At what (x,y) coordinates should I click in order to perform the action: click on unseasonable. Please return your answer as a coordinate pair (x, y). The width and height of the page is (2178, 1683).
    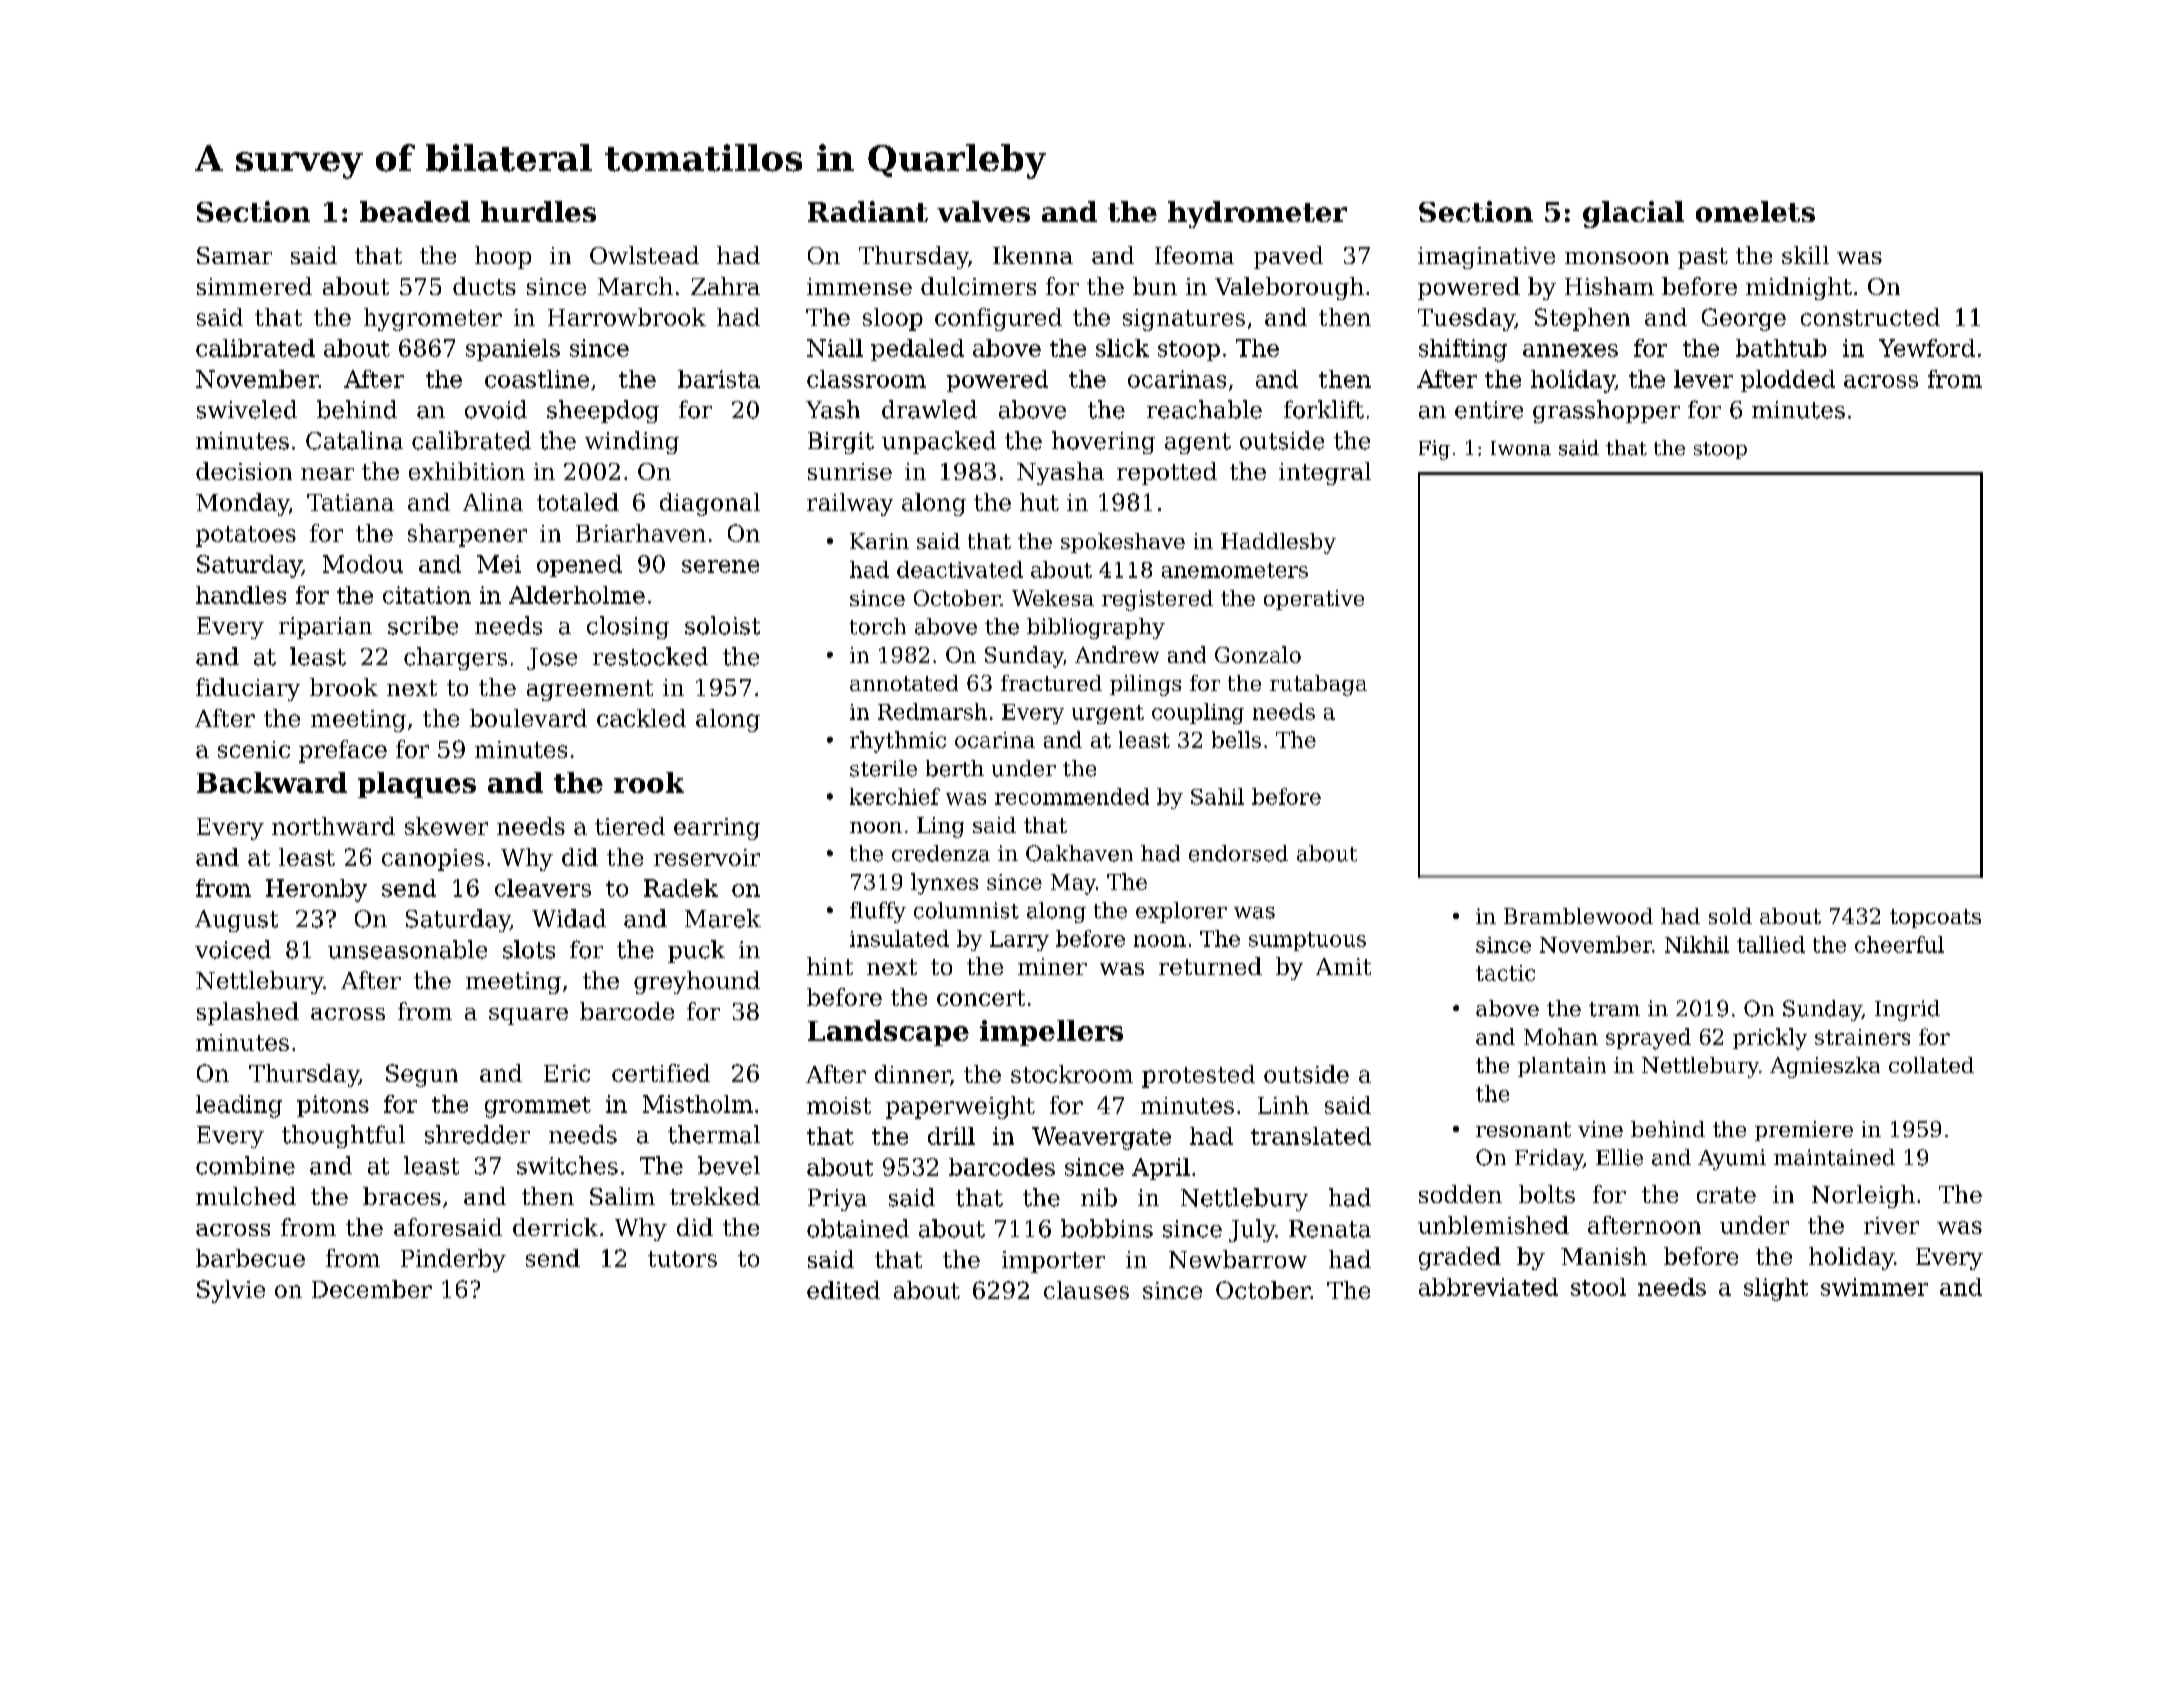
    Looking at the image, I should click on (407, 949).
